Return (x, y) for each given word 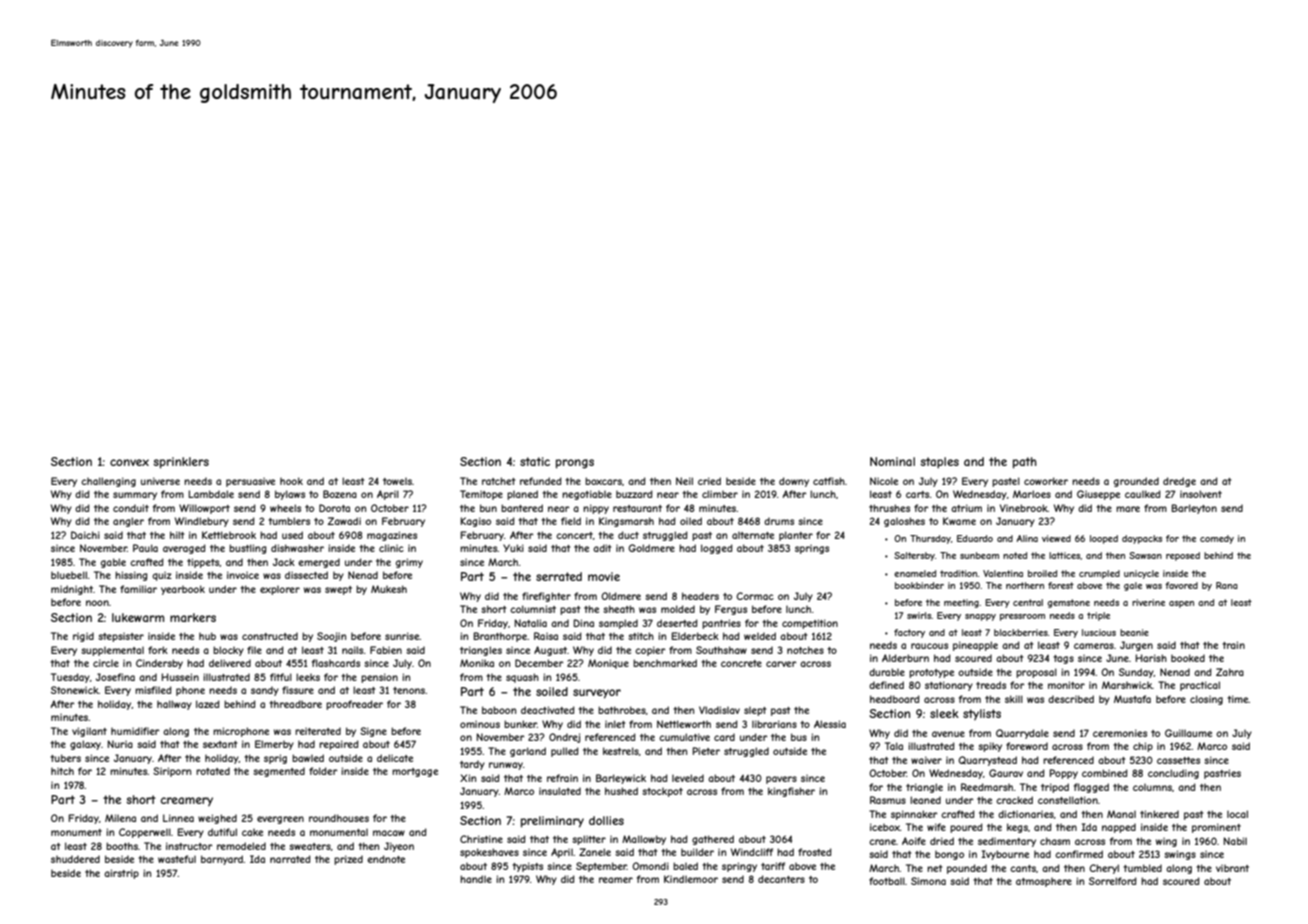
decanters (781, 879)
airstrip (121, 874)
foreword (1027, 746)
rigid (83, 637)
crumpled (1099, 574)
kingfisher (791, 792)
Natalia (530, 623)
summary (135, 496)
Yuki (513, 548)
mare (1128, 509)
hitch (62, 771)
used (292, 535)
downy (794, 482)
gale (1133, 586)
